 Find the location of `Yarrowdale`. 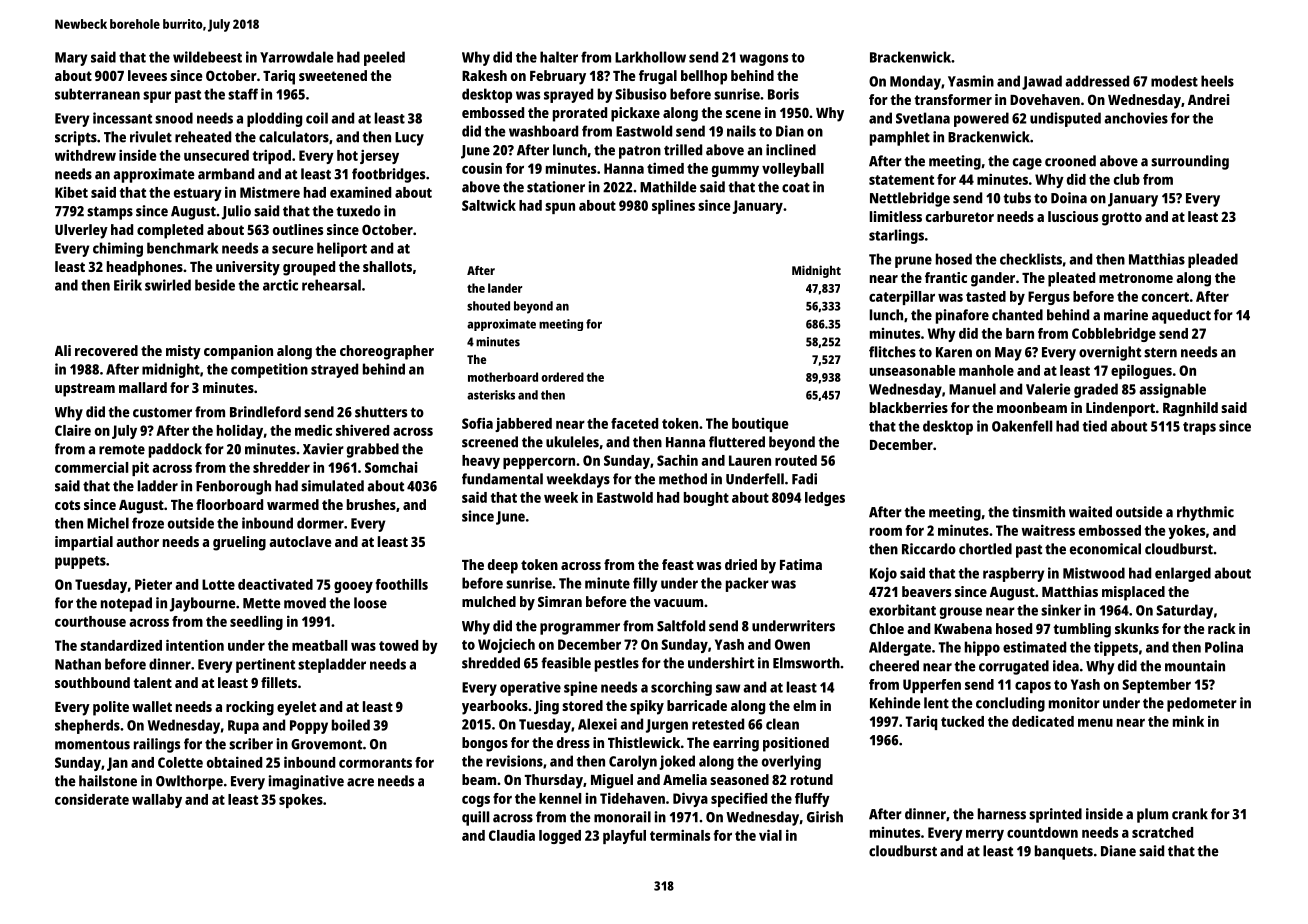

Yarrowdale is located at coordinates (297, 57).
